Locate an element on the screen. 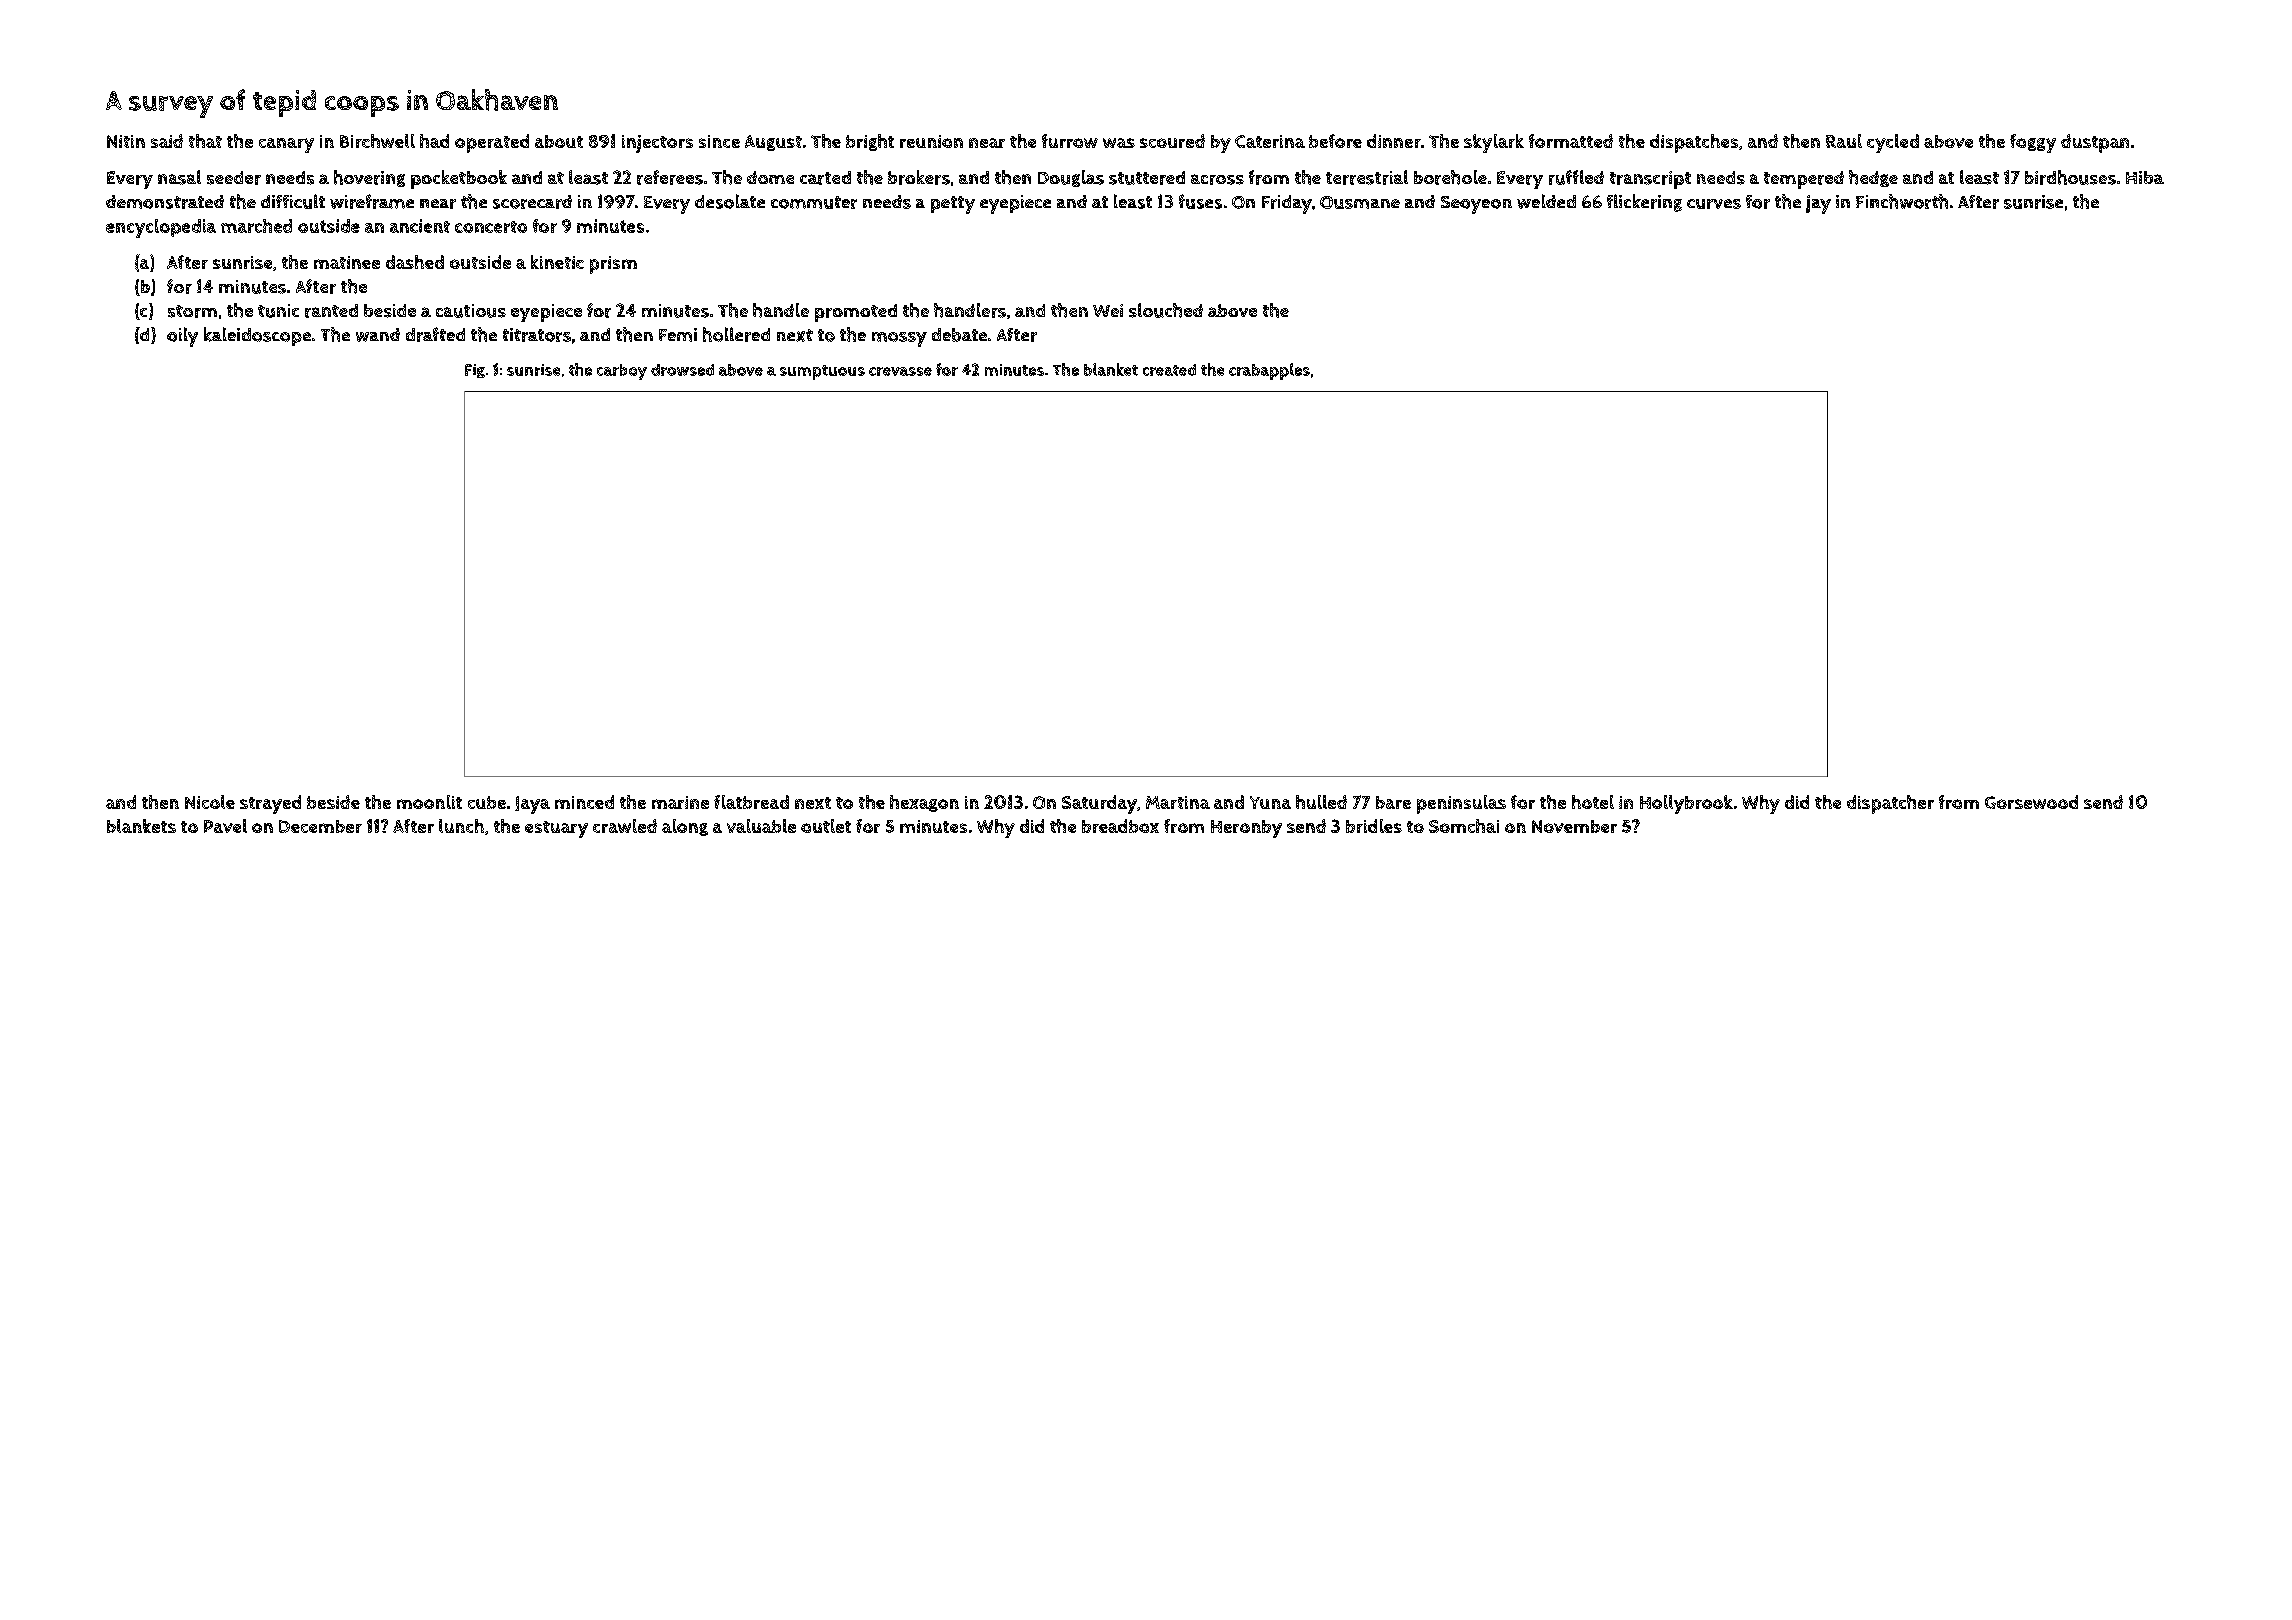 The height and width of the screenshot is (1620, 2292). Martina is located at coordinates (1178, 802).
